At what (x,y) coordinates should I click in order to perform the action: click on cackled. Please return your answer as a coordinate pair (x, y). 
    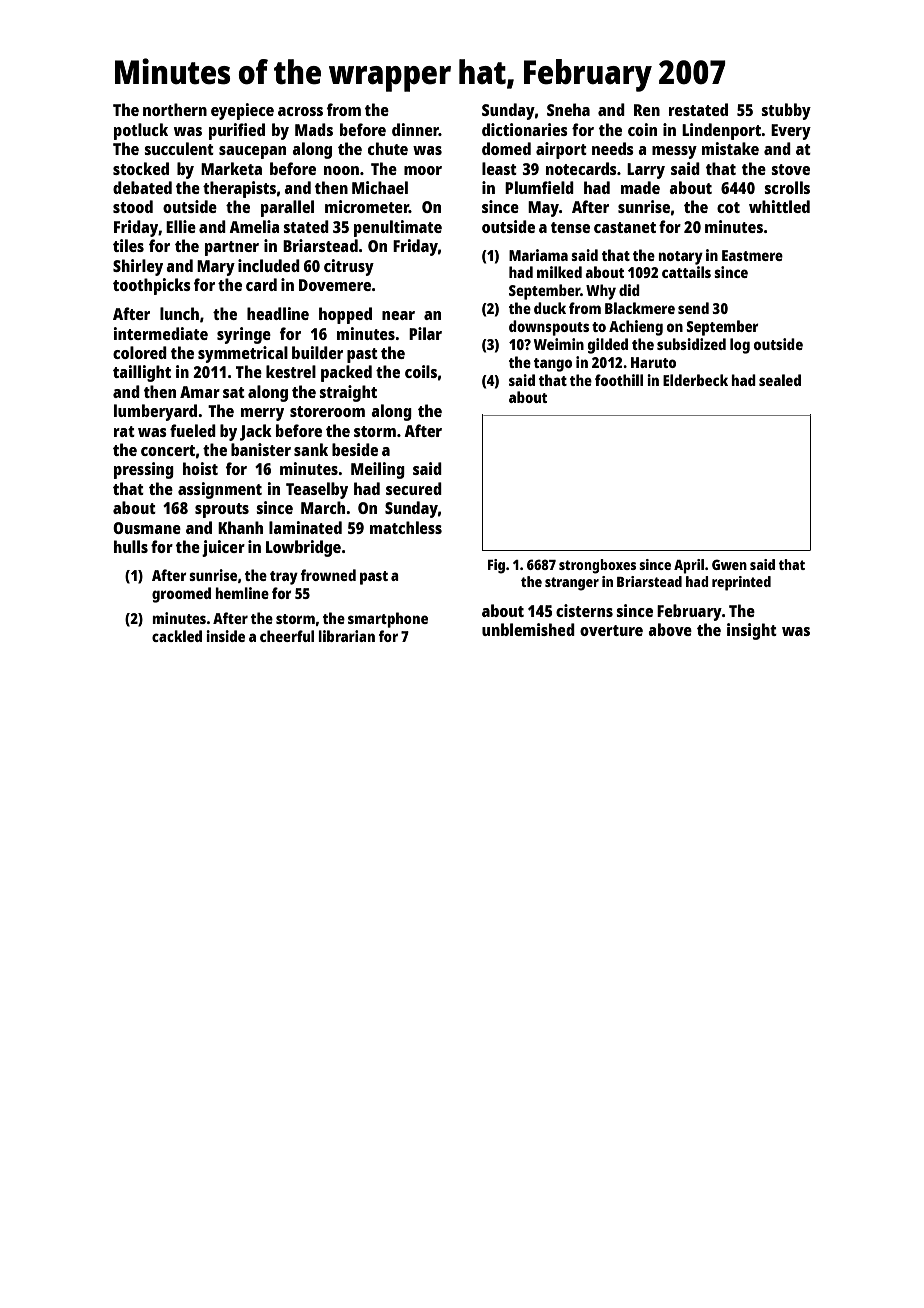
    Looking at the image, I should click on (177, 636).
